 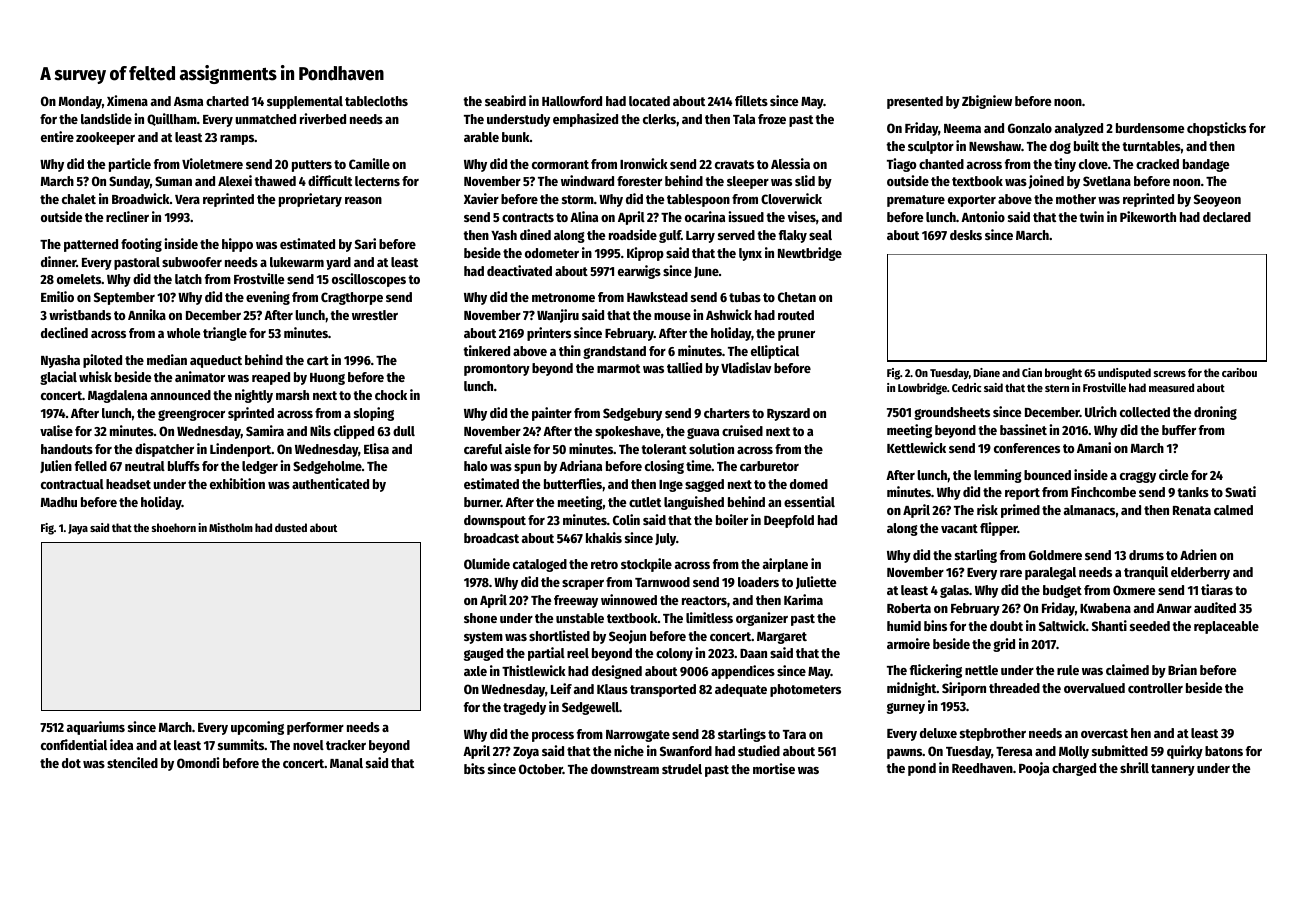 What do you see at coordinates (906, 708) in the screenshot?
I see `gurney` at bounding box center [906, 708].
